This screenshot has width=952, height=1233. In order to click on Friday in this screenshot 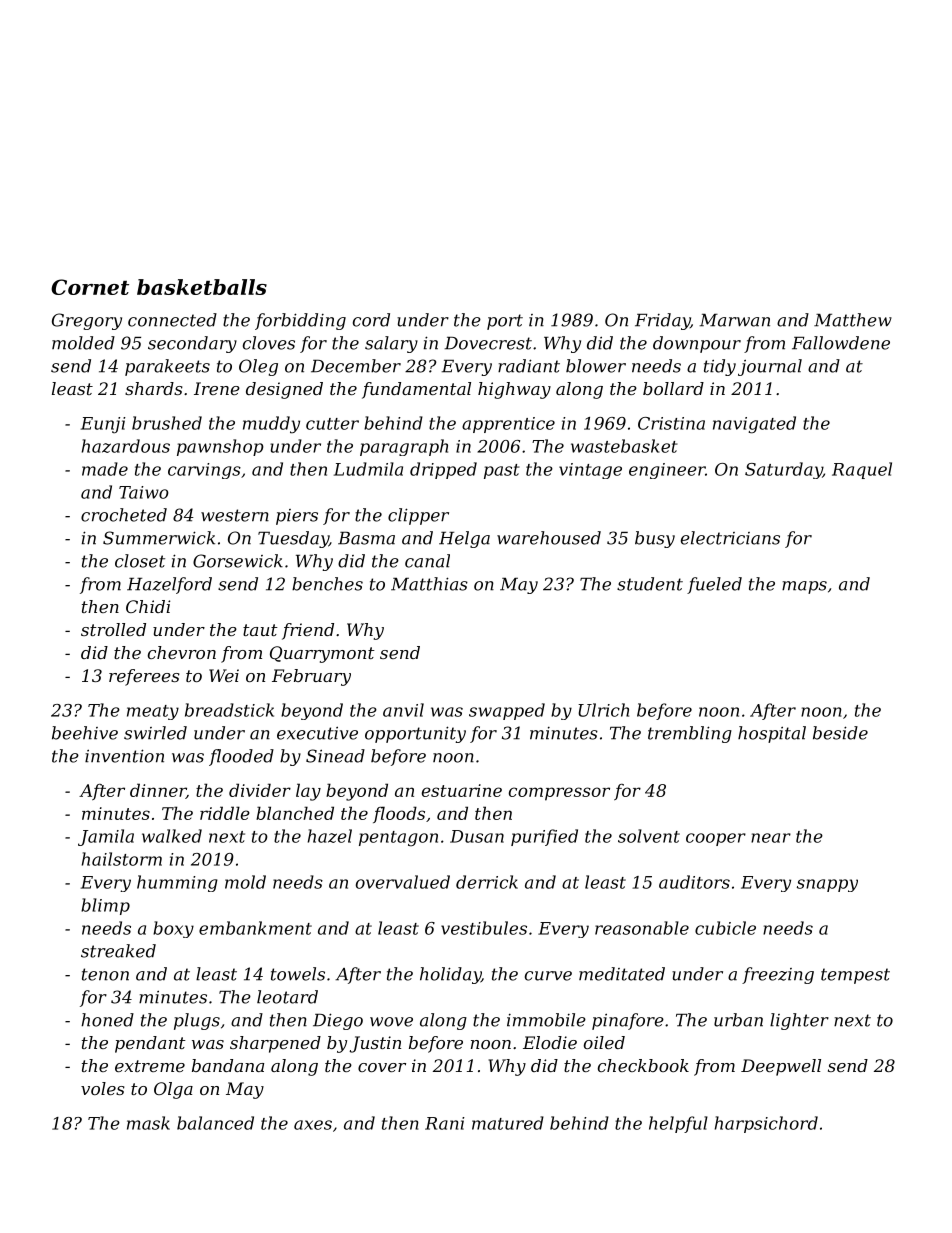, I will do `click(662, 321)`.
